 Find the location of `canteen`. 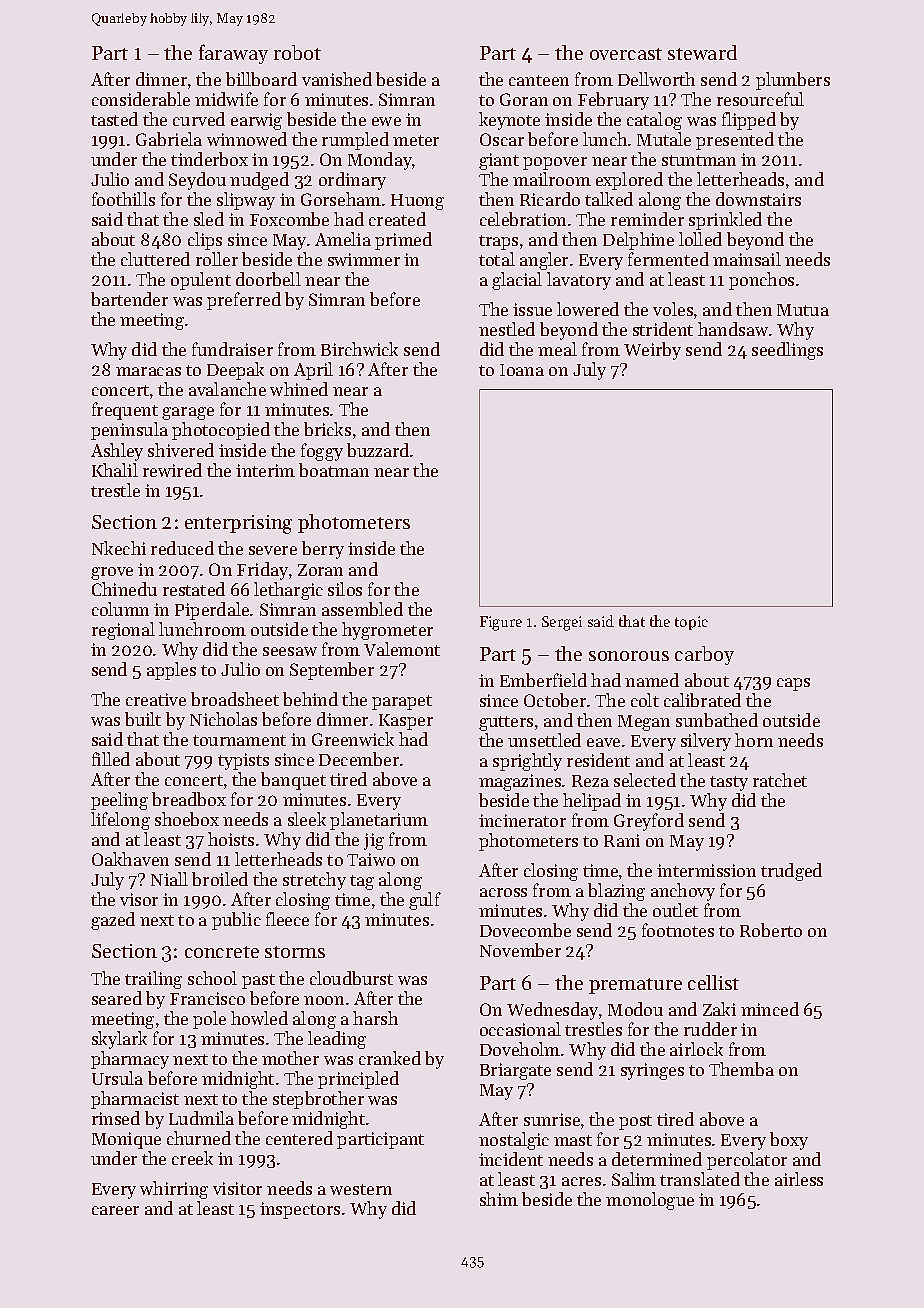

canteen is located at coordinates (539, 80).
